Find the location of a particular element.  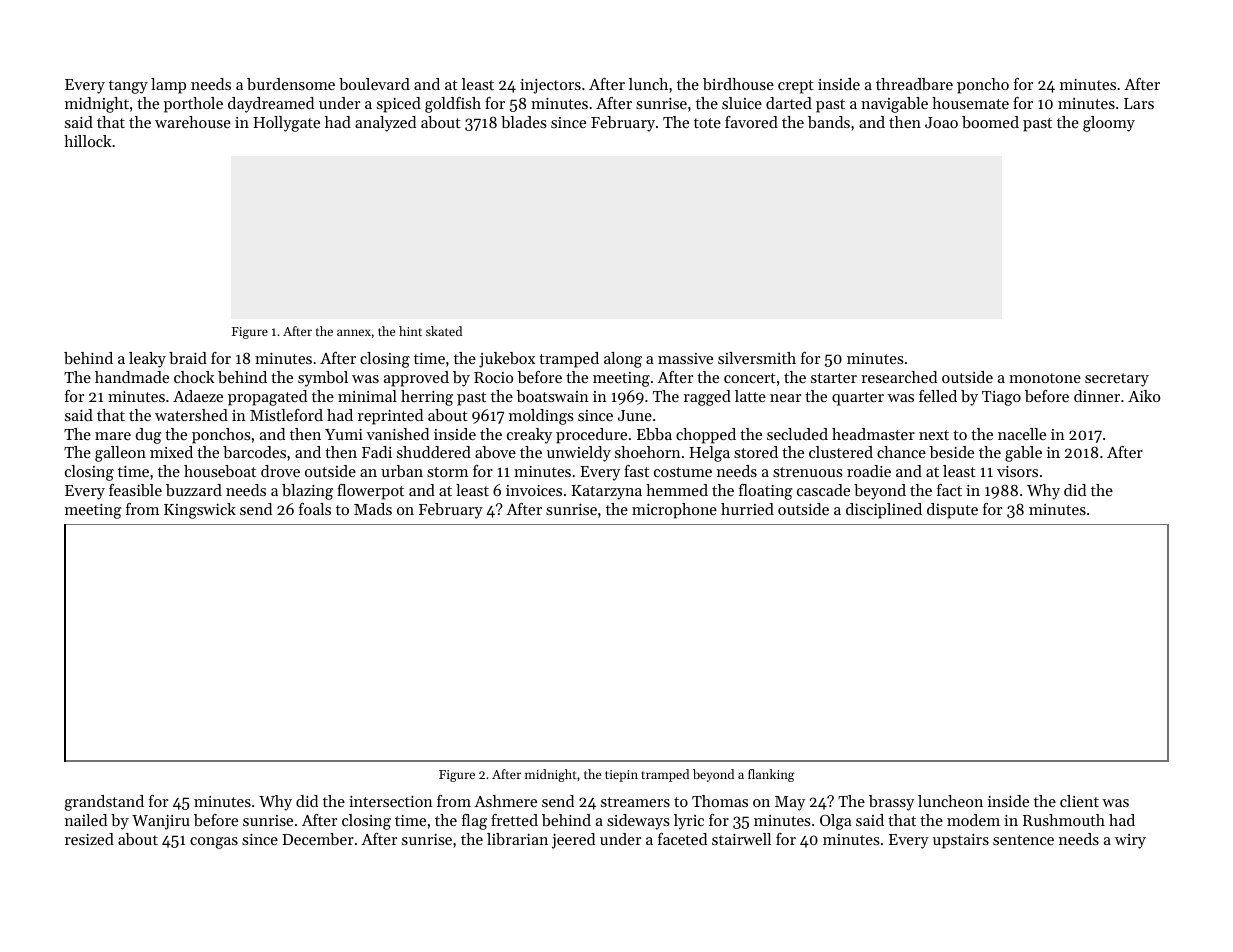

secretary is located at coordinates (1117, 380).
